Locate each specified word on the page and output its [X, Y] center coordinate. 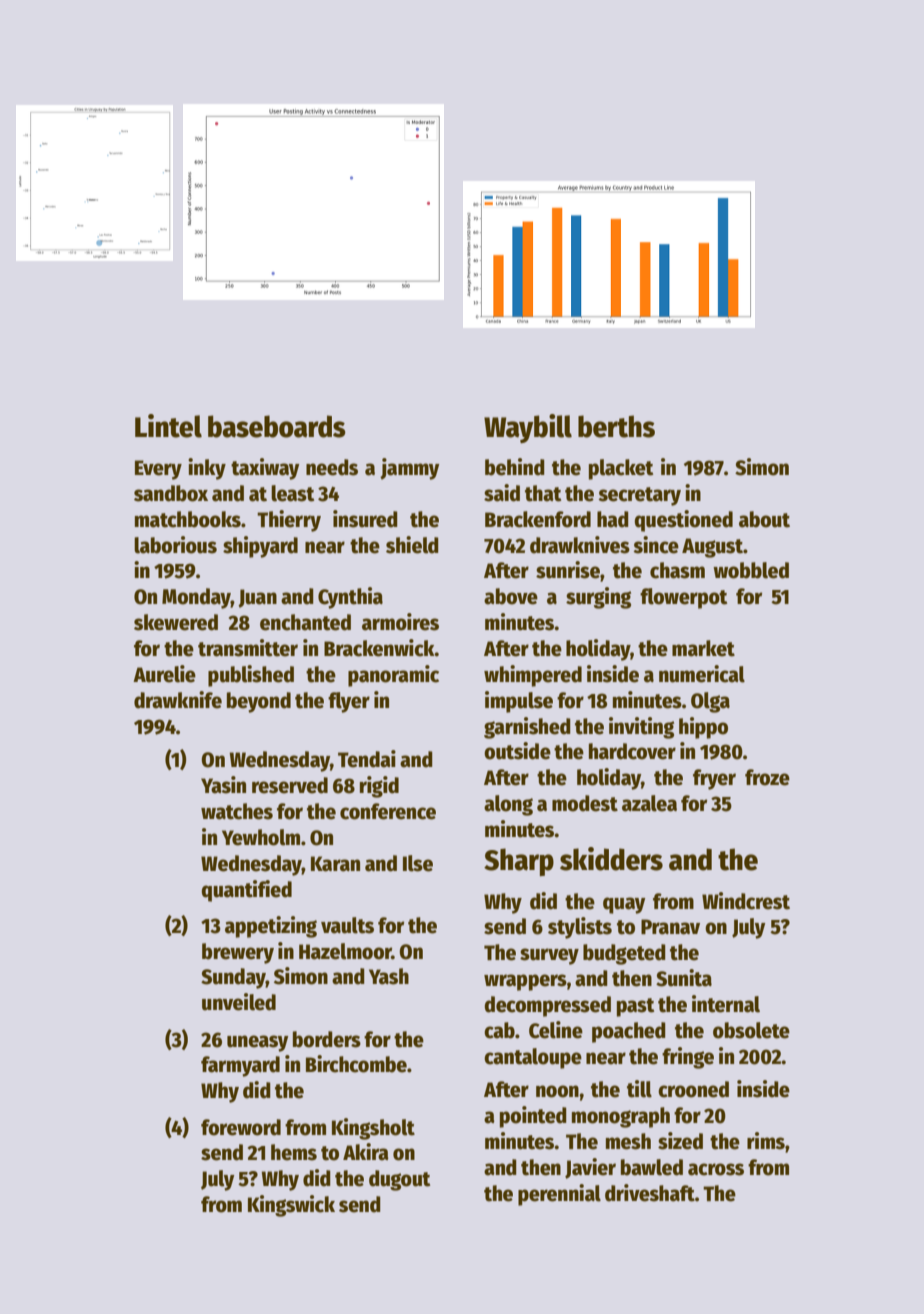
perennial [559, 1195]
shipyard [260, 547]
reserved [290, 785]
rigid [379, 787]
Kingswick [291, 1206]
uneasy [257, 1043]
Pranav [670, 927]
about [764, 519]
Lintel [168, 426]
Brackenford [538, 519]
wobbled [751, 570]
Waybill [528, 428]
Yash [389, 976]
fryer [714, 779]
